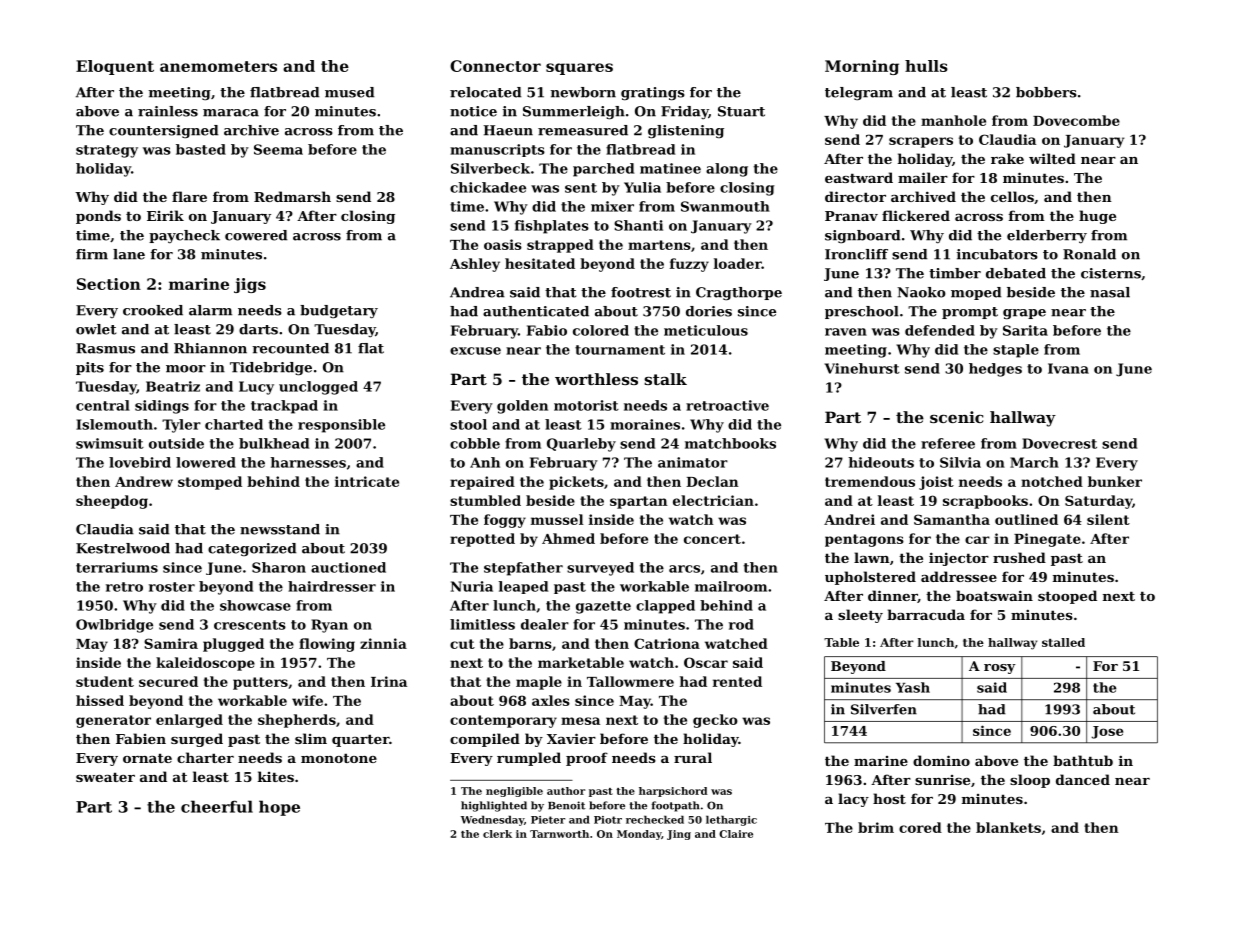 The width and height of the page is (1233, 952). I want to click on Jose, so click(1107, 732).
